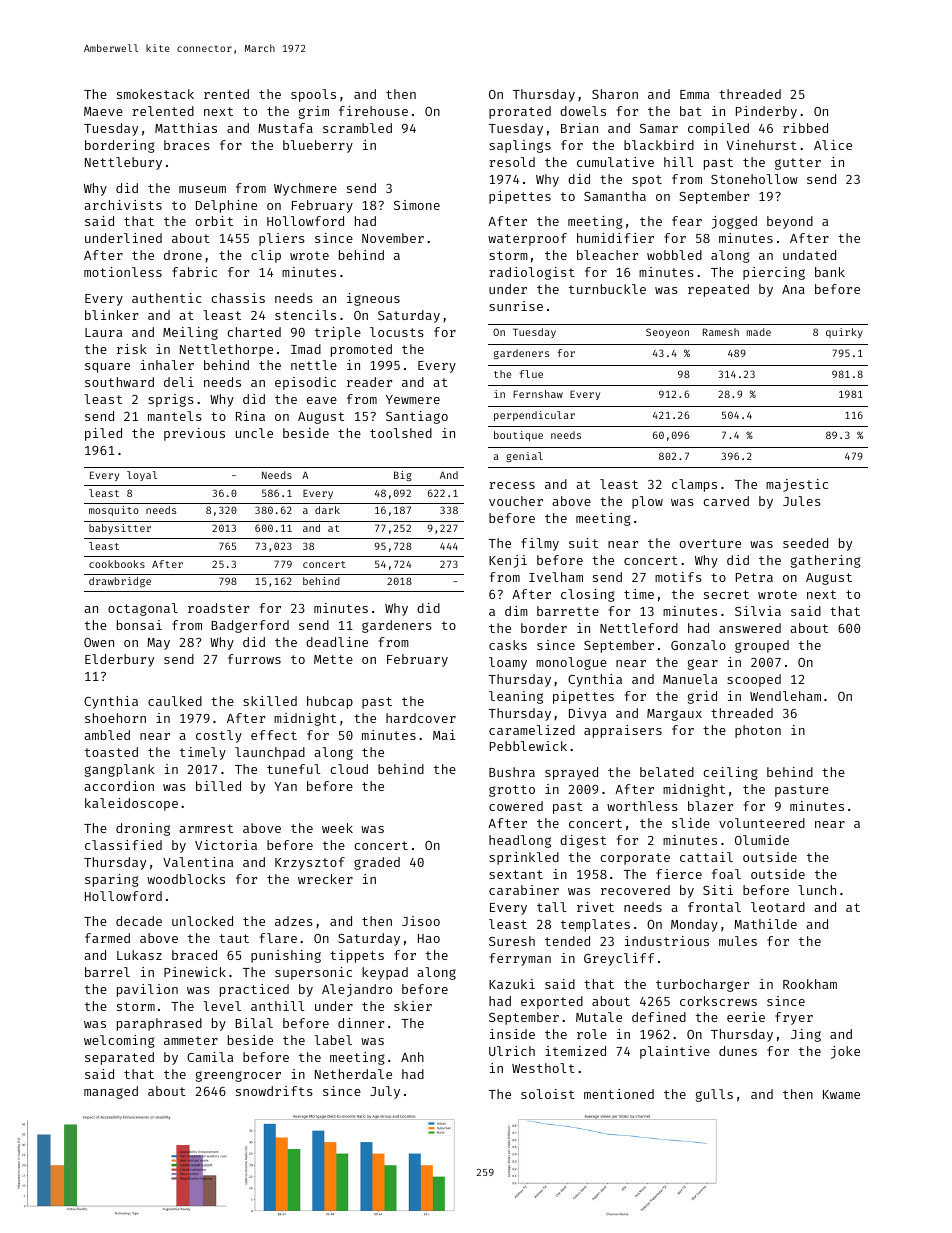 The height and width of the document is (1233, 952). I want to click on soloist, so click(548, 1094).
